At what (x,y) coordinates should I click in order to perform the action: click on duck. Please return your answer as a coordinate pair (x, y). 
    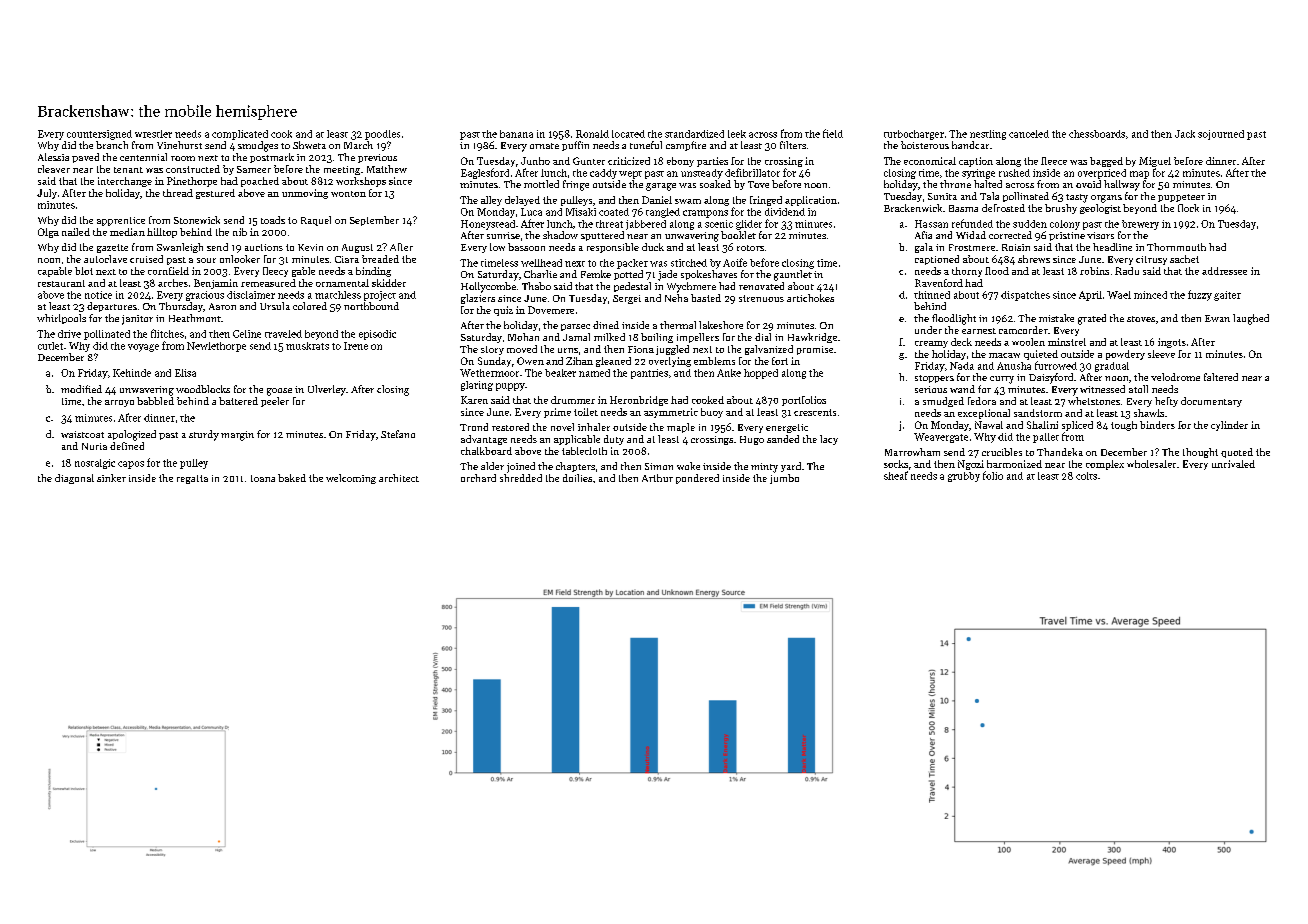
    Looking at the image, I should click on (653, 247).
